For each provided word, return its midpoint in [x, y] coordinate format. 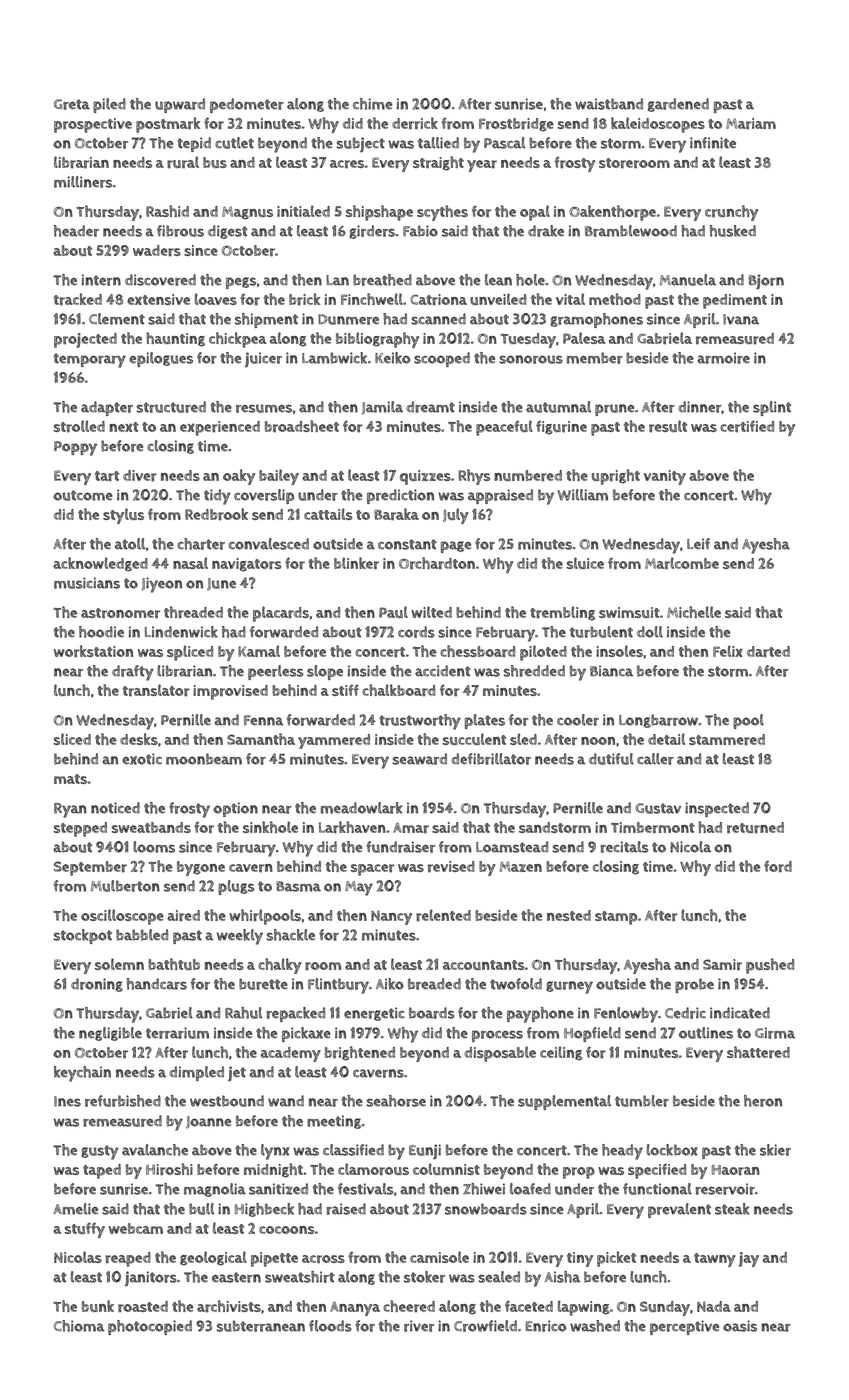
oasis [740, 1326]
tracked [78, 299]
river [419, 1326]
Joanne [208, 1122]
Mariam [751, 124]
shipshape [379, 213]
